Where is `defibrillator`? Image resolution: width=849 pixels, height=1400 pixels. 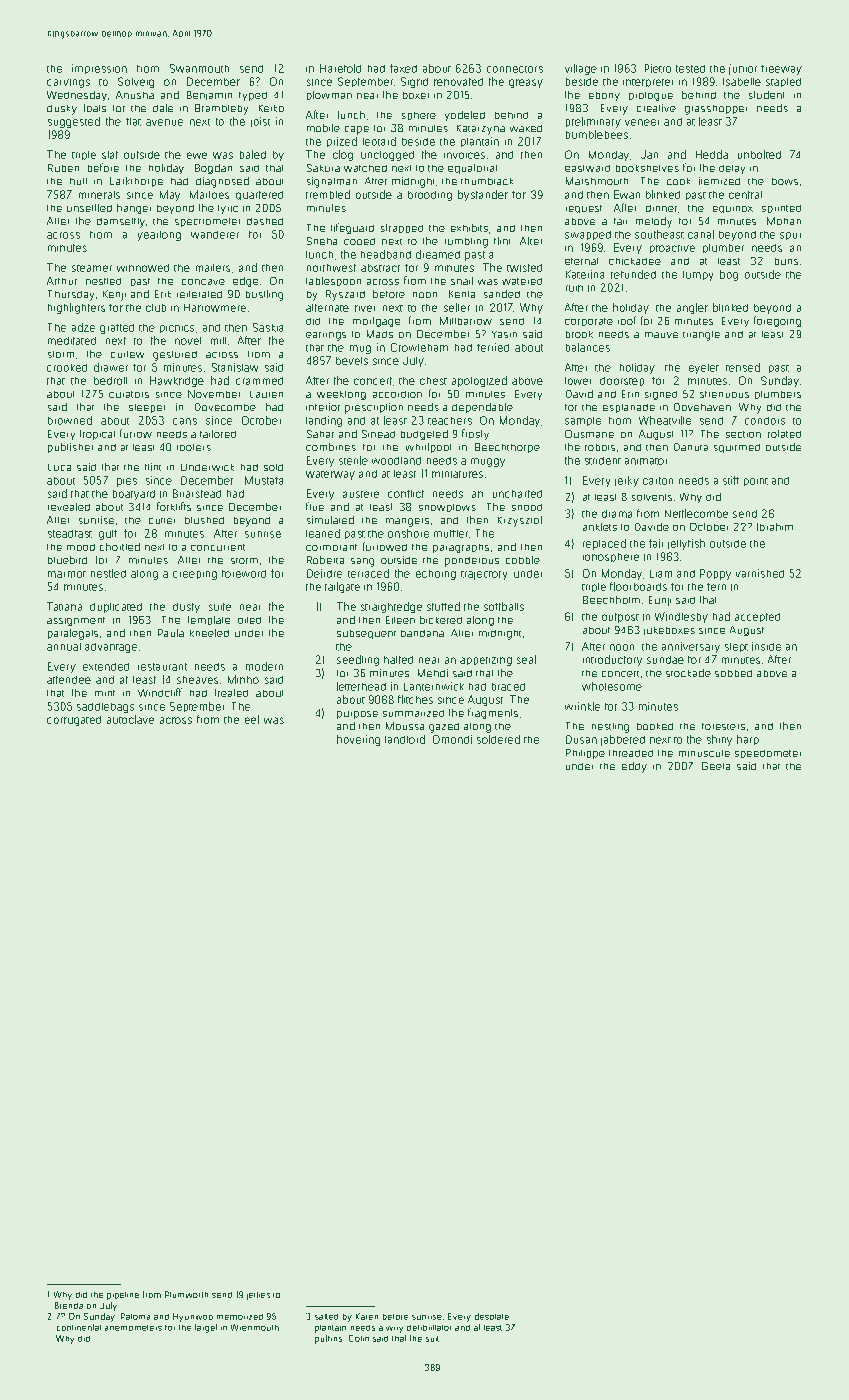 defibrillator is located at coordinates (429, 1328).
